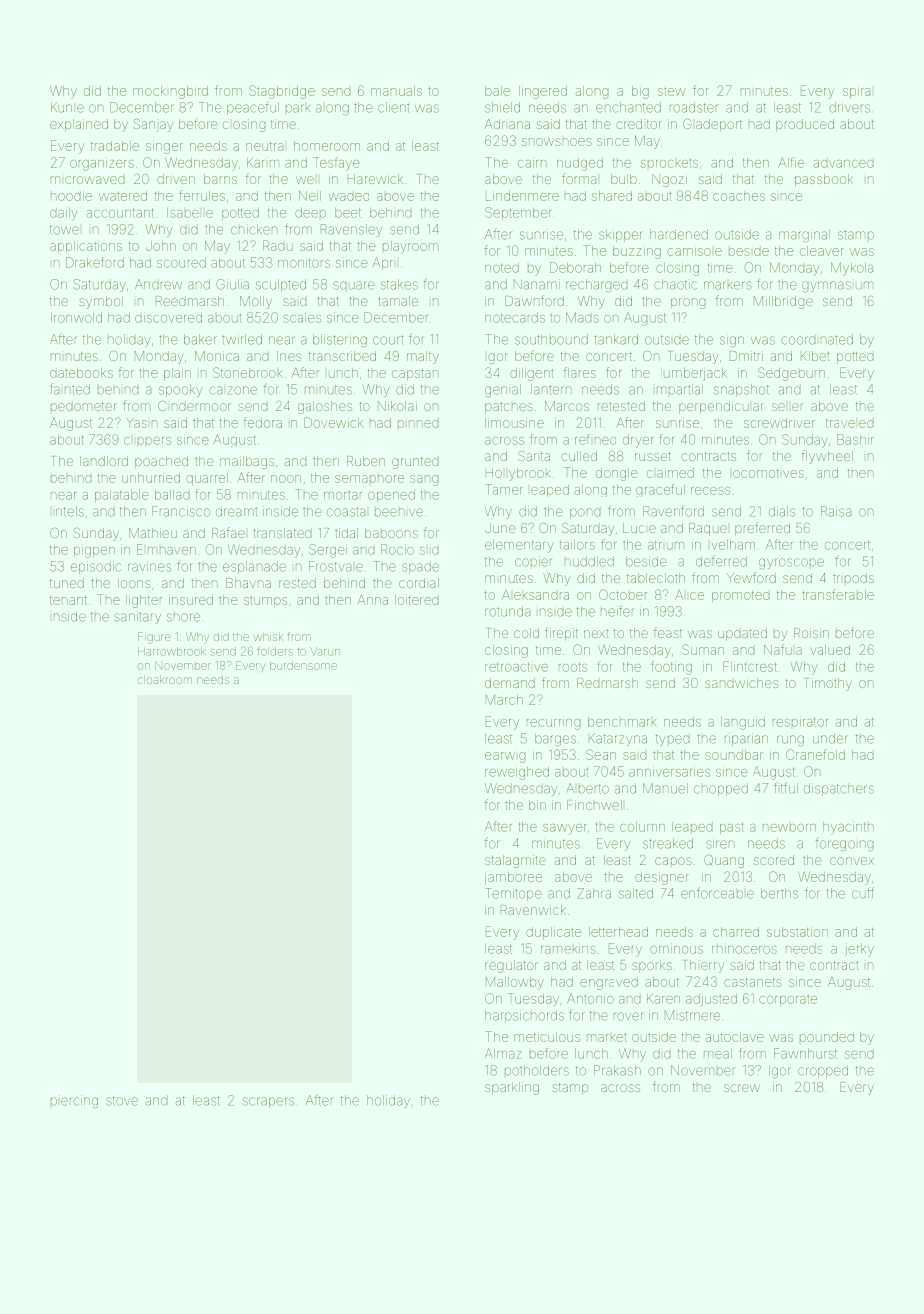  I want to click on Karim, so click(263, 163).
